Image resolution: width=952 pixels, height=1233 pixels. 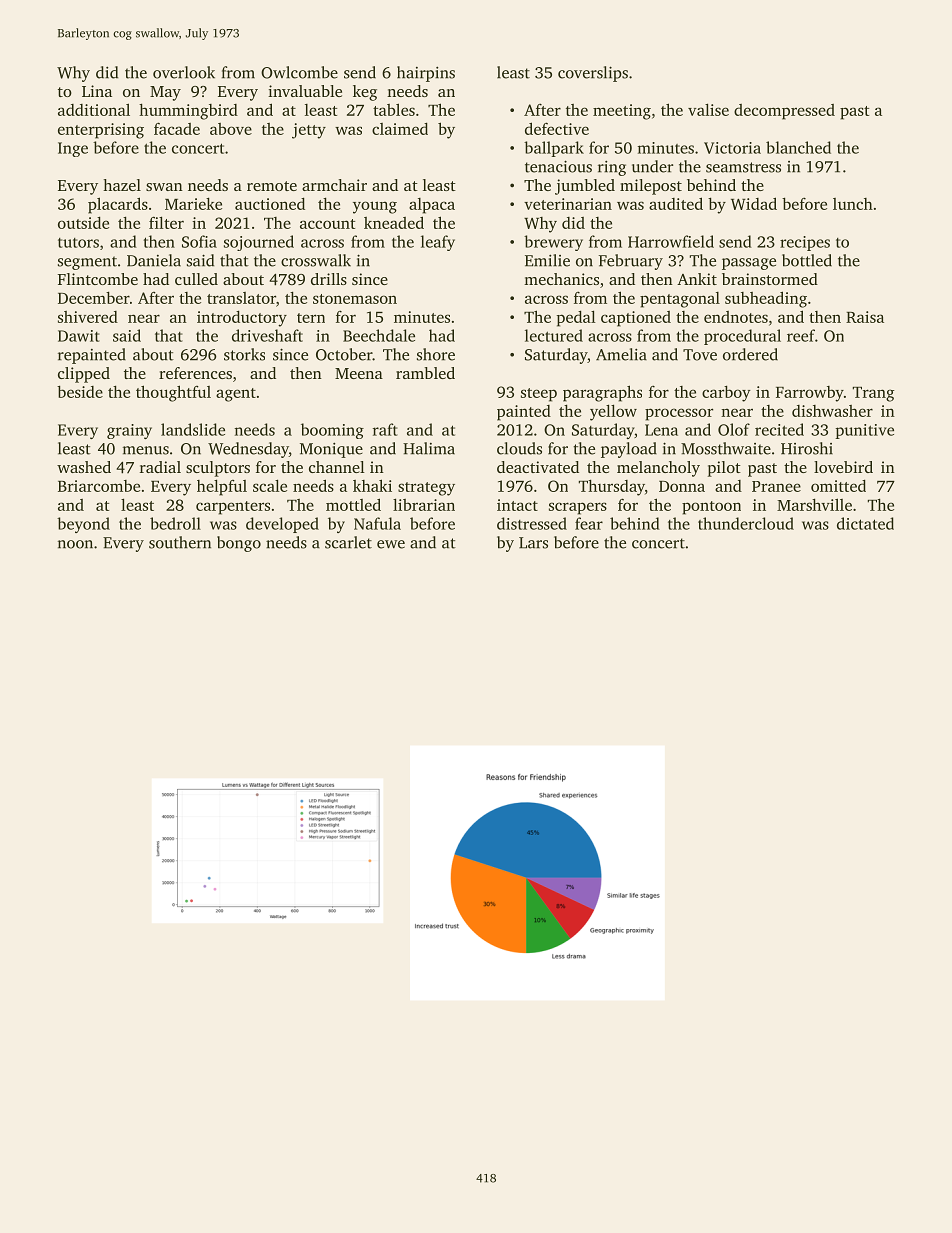 What do you see at coordinates (593, 74) in the image?
I see `coverslips` at bounding box center [593, 74].
